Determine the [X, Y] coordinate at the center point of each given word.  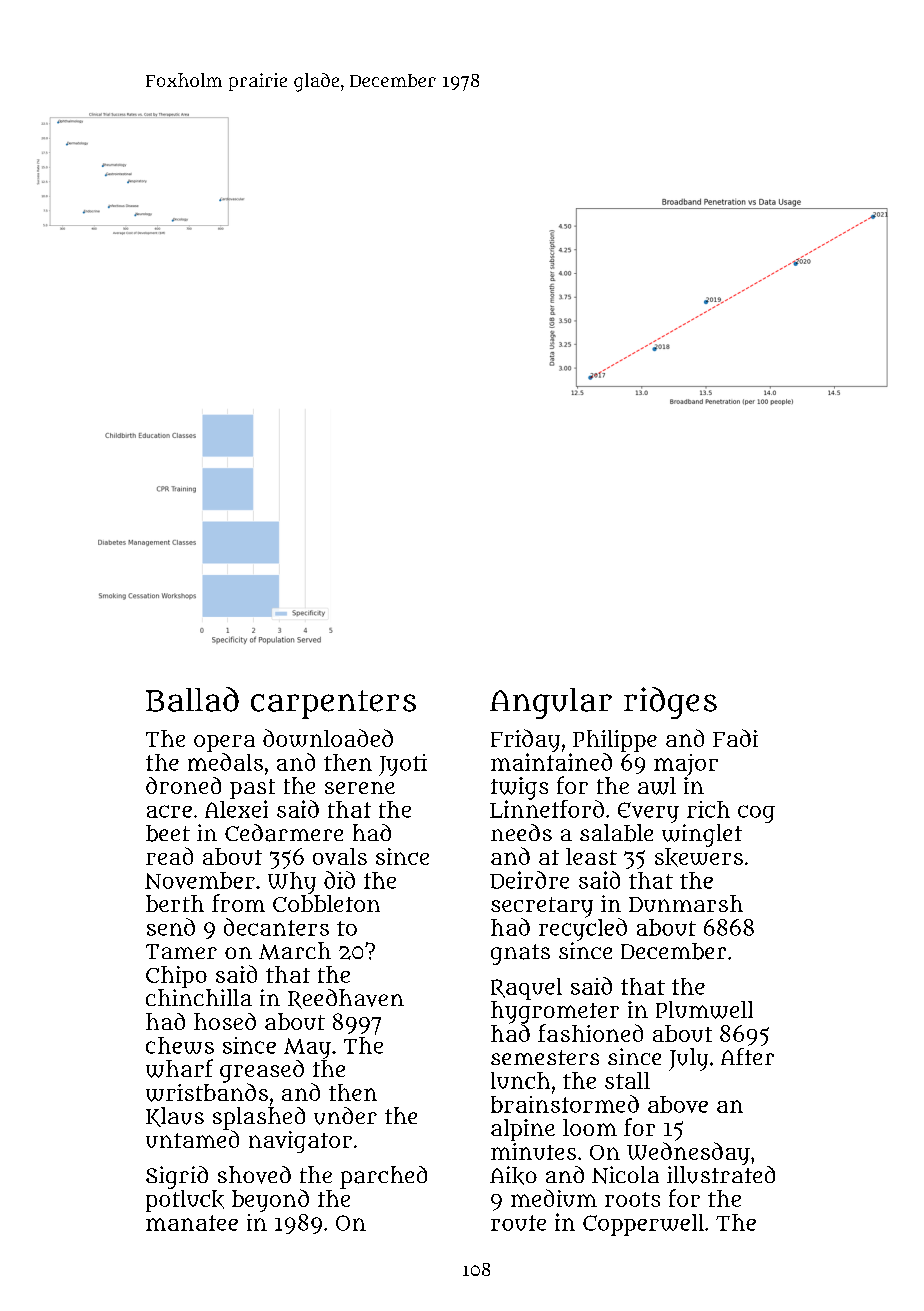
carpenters [333, 704]
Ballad [192, 699]
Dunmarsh [686, 903]
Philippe [615, 741]
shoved [254, 1175]
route [518, 1223]
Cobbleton [326, 903]
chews [180, 1045]
